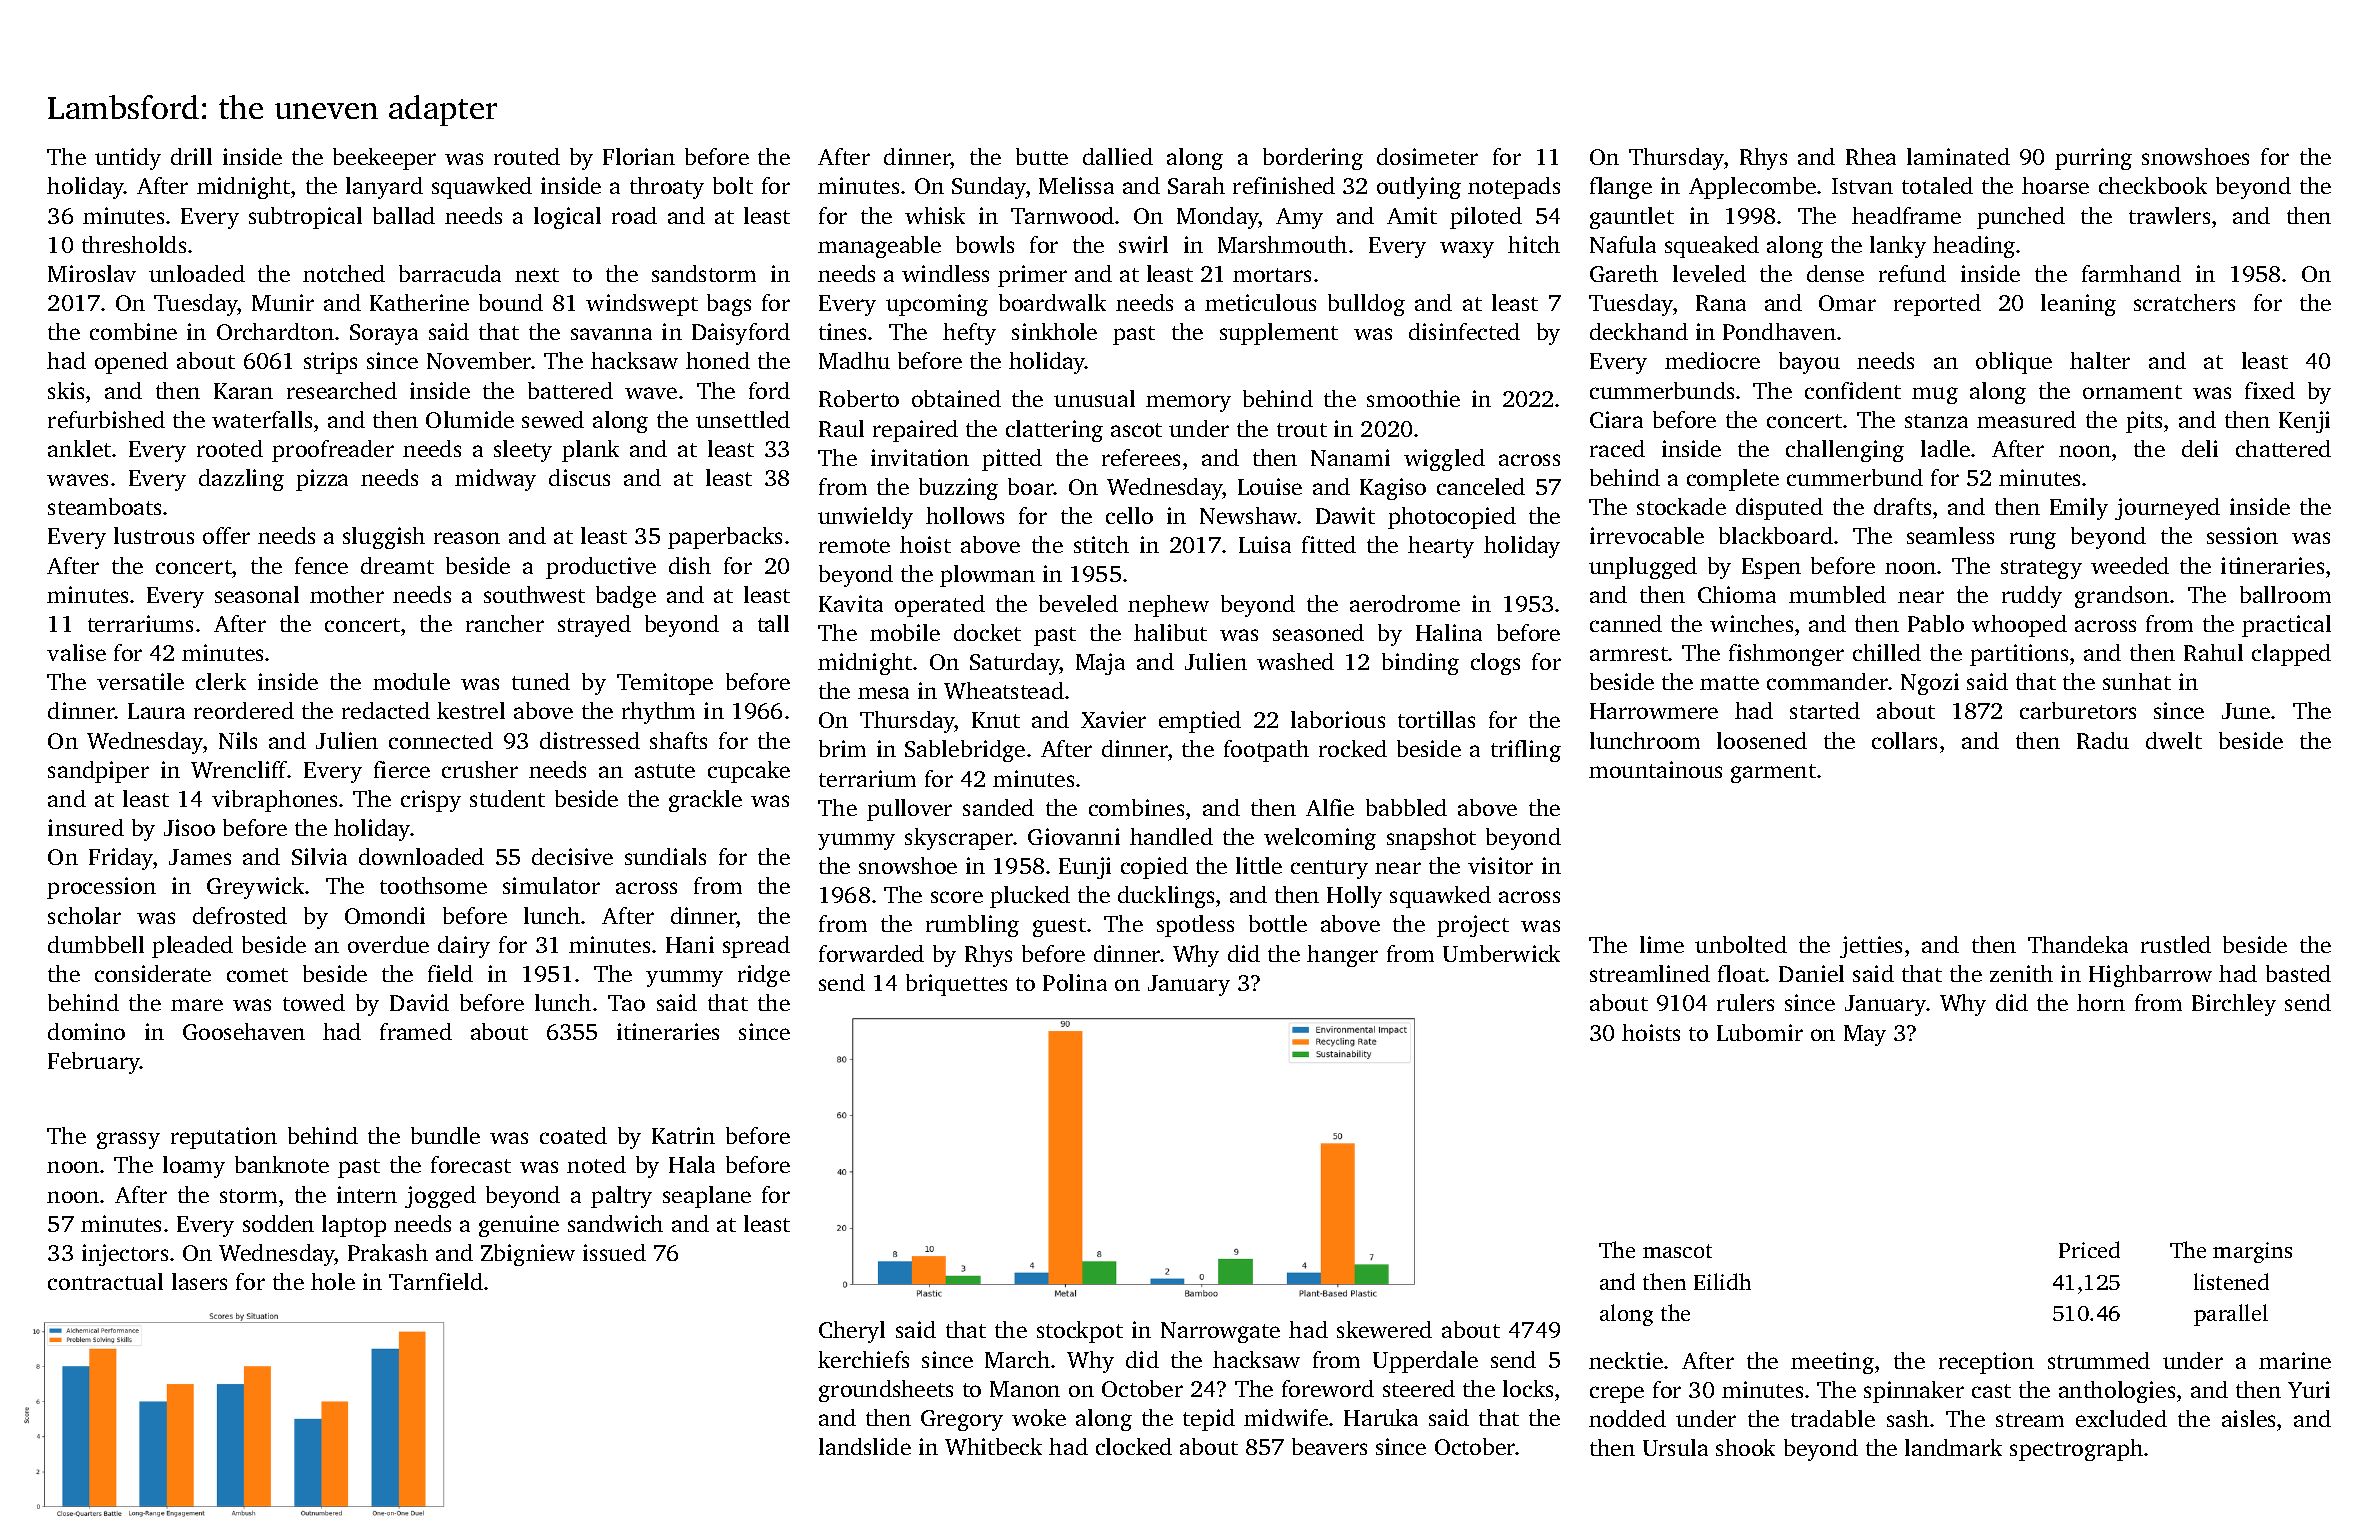  Describe the element at coordinates (464, 947) in the screenshot. I see `dairy` at that location.
